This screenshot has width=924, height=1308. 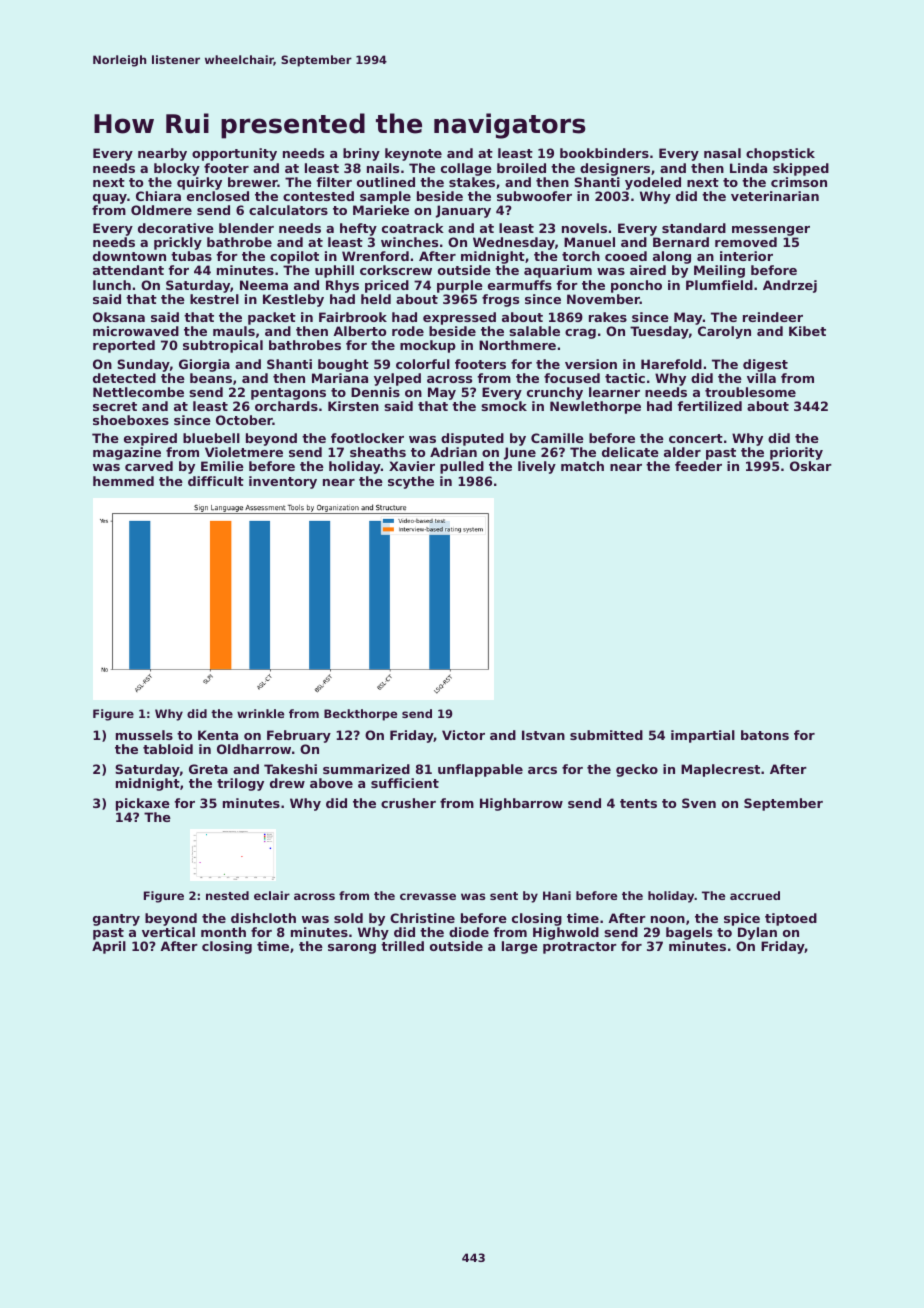 I want to click on opportunity, so click(x=234, y=154).
